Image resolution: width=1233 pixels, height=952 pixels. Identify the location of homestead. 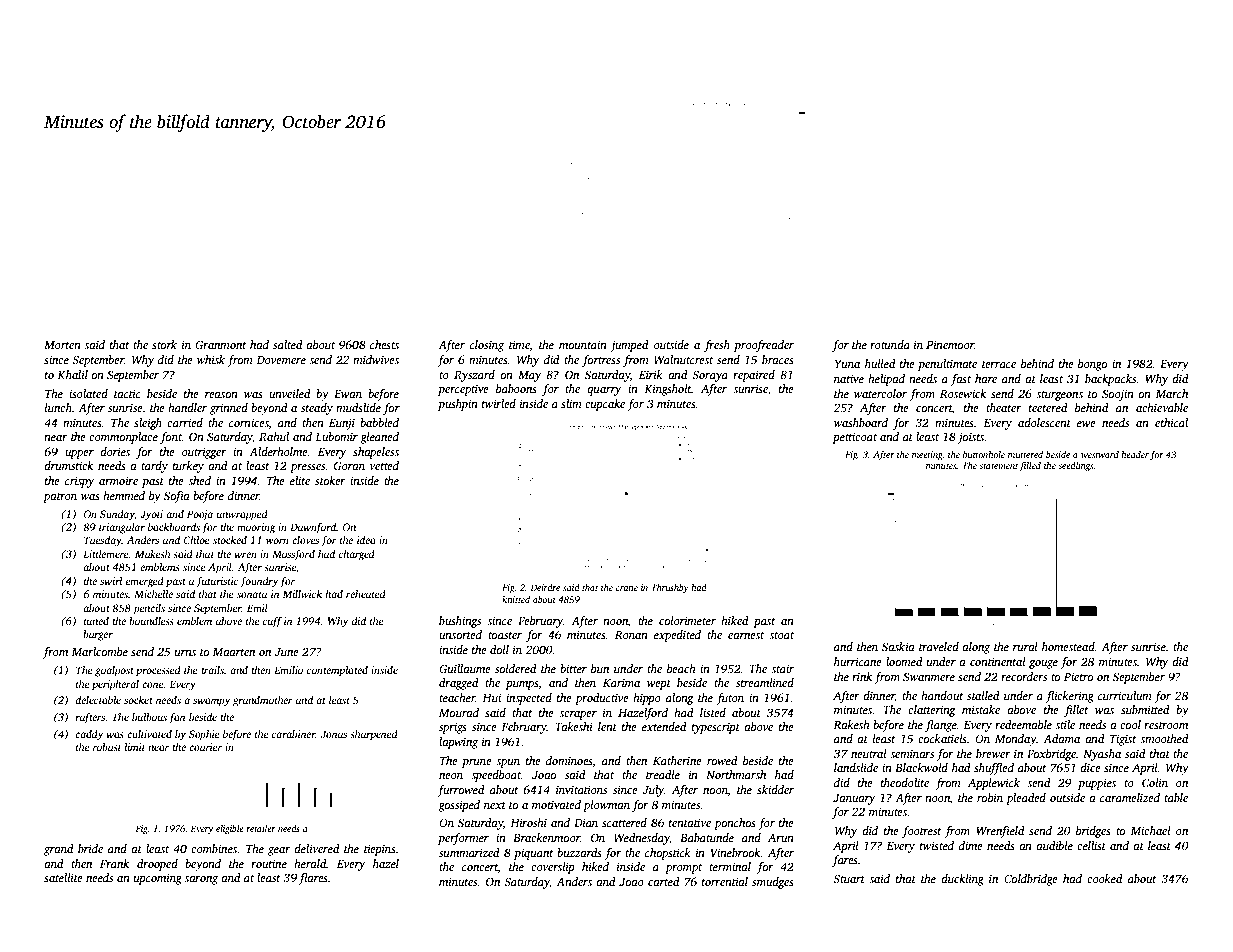
(1068, 646).
